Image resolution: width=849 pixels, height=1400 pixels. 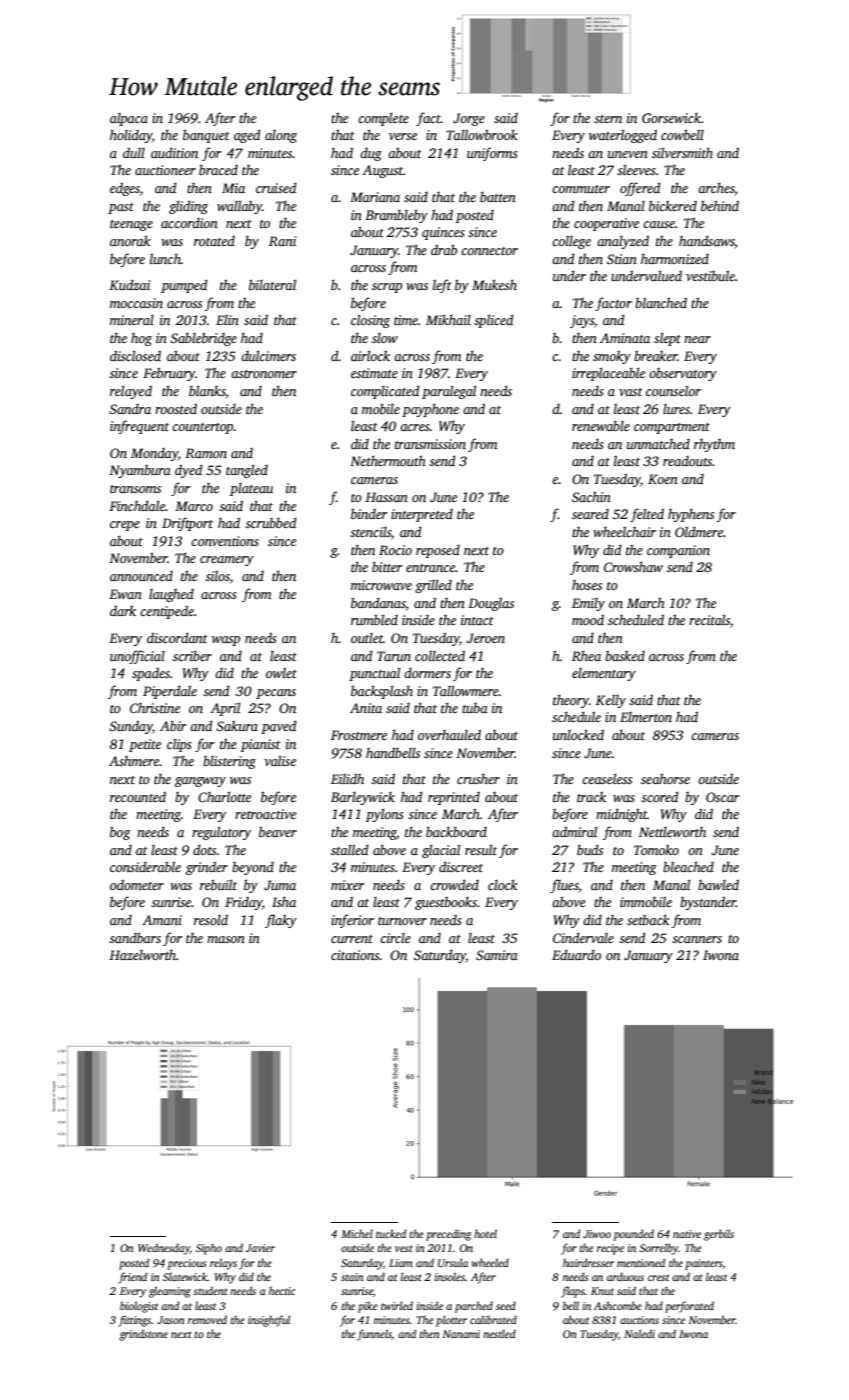 What do you see at coordinates (608, 119) in the screenshot?
I see `stern` at bounding box center [608, 119].
